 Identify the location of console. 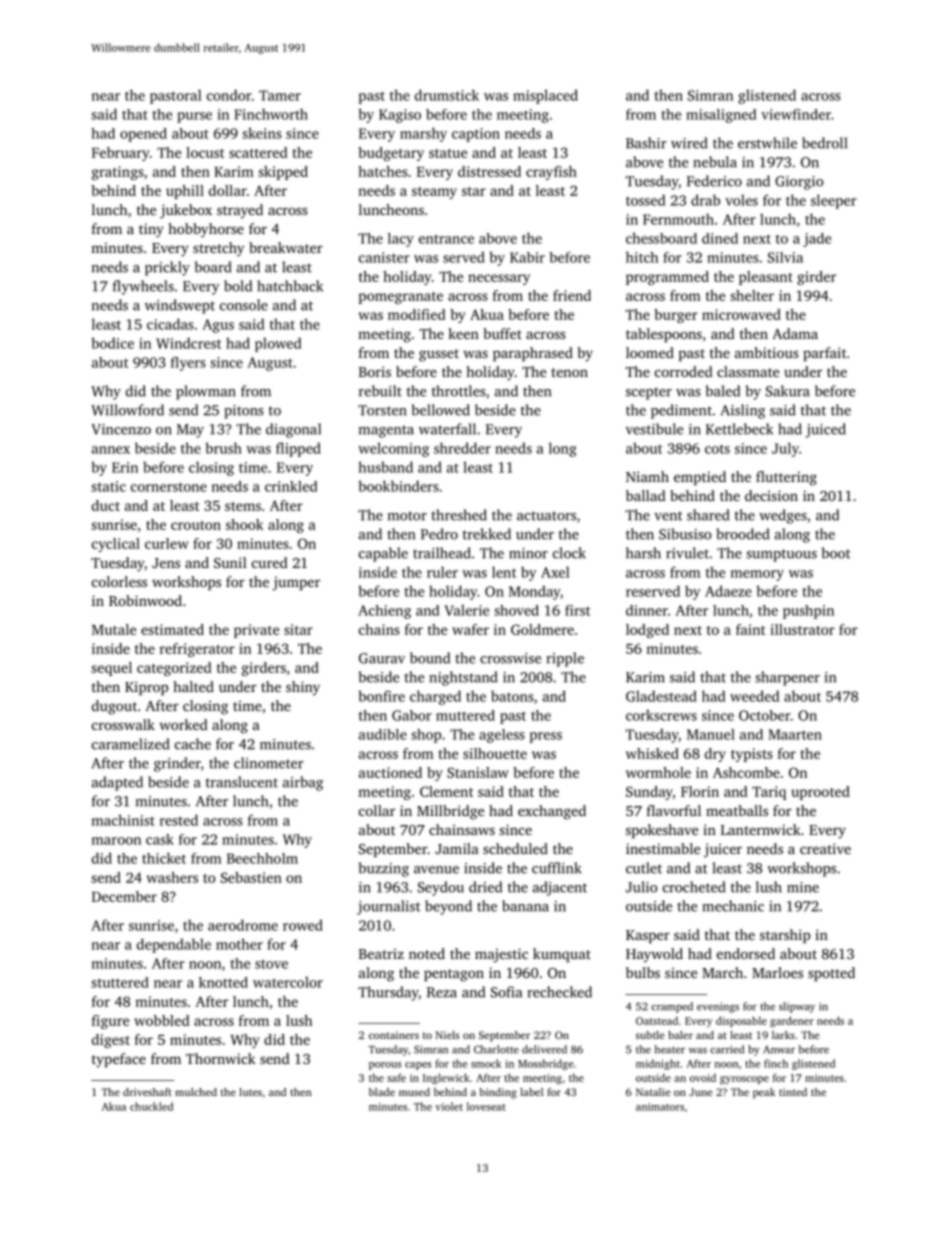
(244, 305).
